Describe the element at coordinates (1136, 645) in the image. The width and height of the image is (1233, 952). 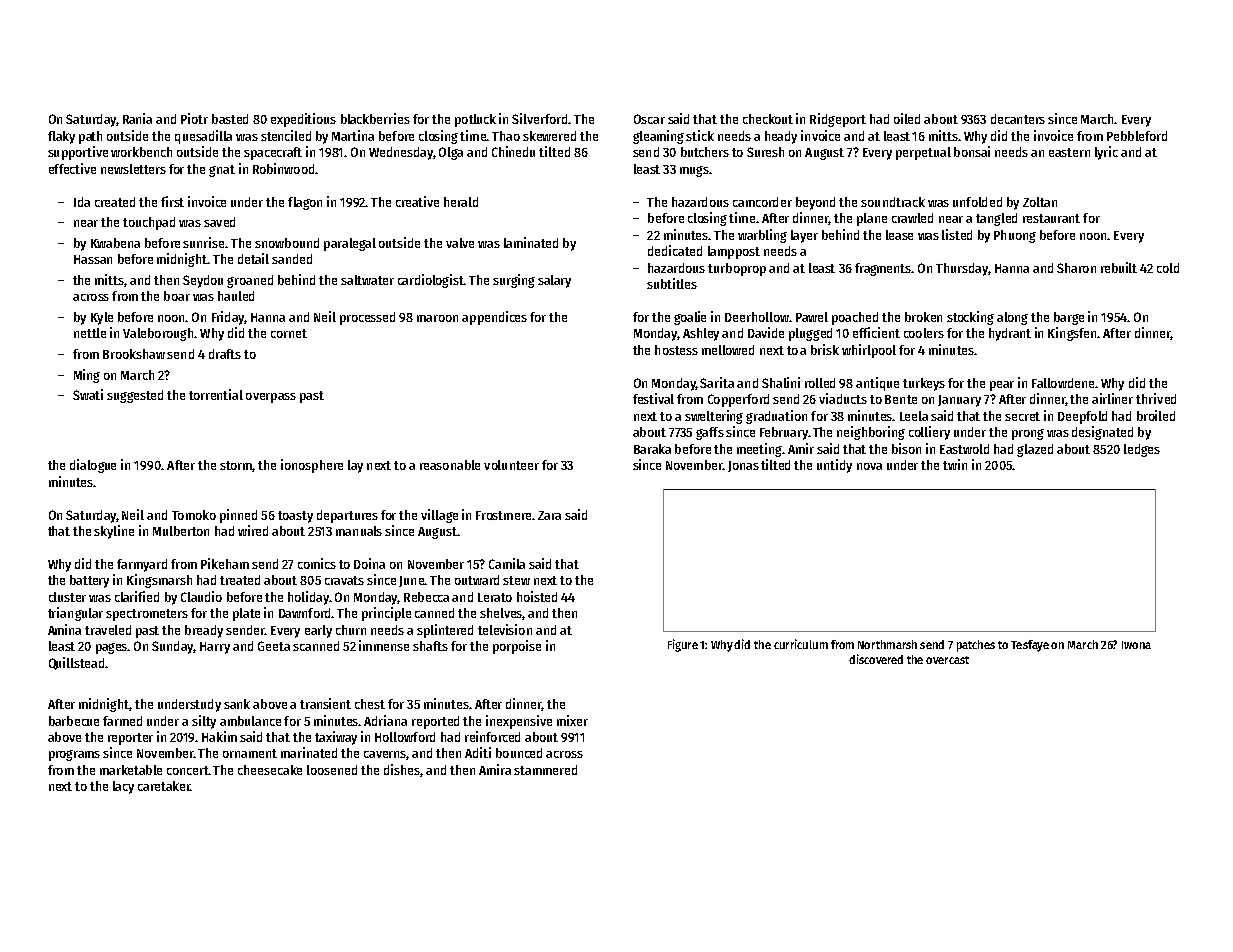
I see `Iwona` at that location.
